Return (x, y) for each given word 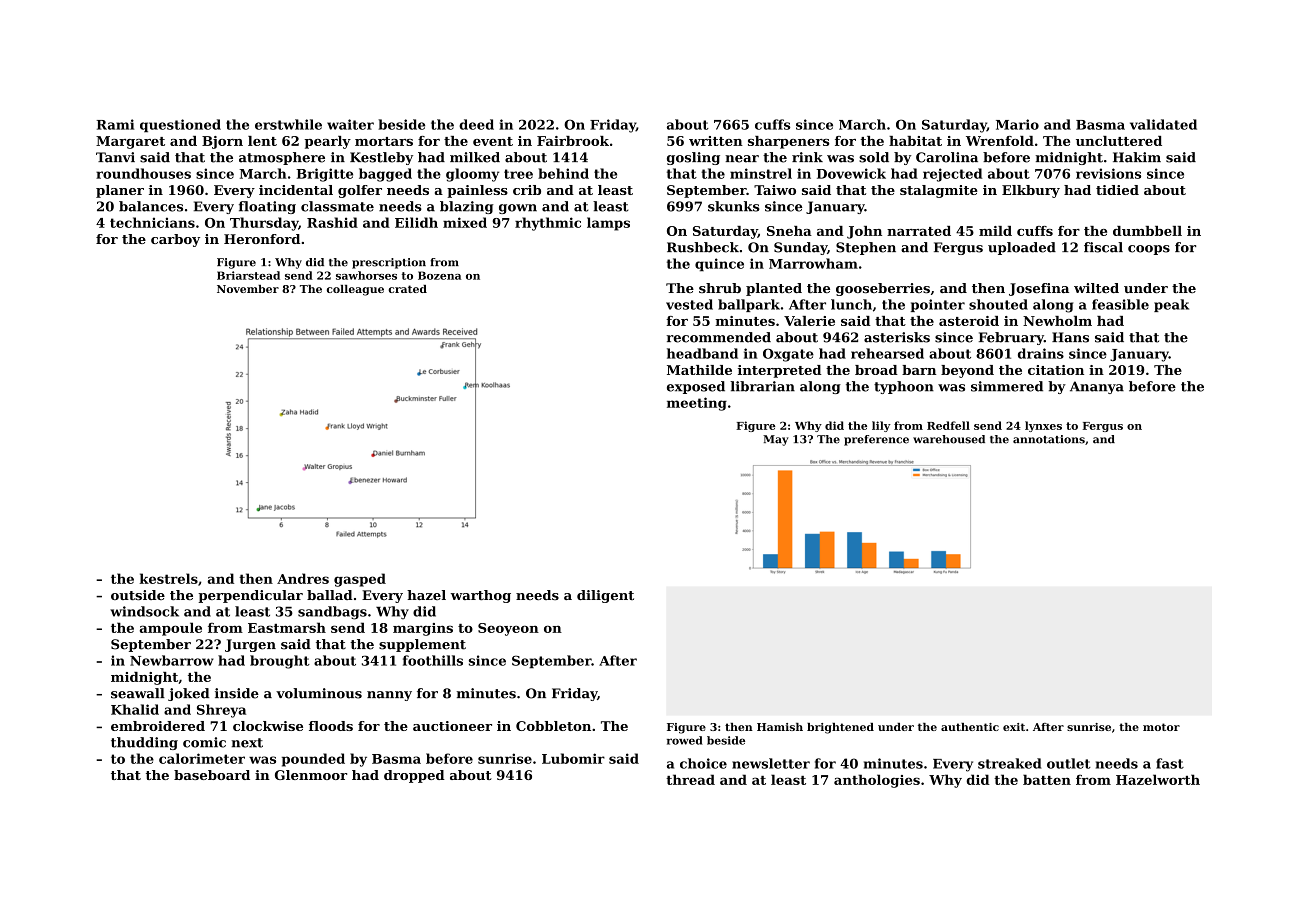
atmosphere (282, 158)
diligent (605, 596)
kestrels (169, 578)
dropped (414, 776)
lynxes (1043, 426)
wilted (1096, 288)
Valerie (809, 321)
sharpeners (788, 142)
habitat (915, 141)
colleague (355, 290)
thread (690, 779)
